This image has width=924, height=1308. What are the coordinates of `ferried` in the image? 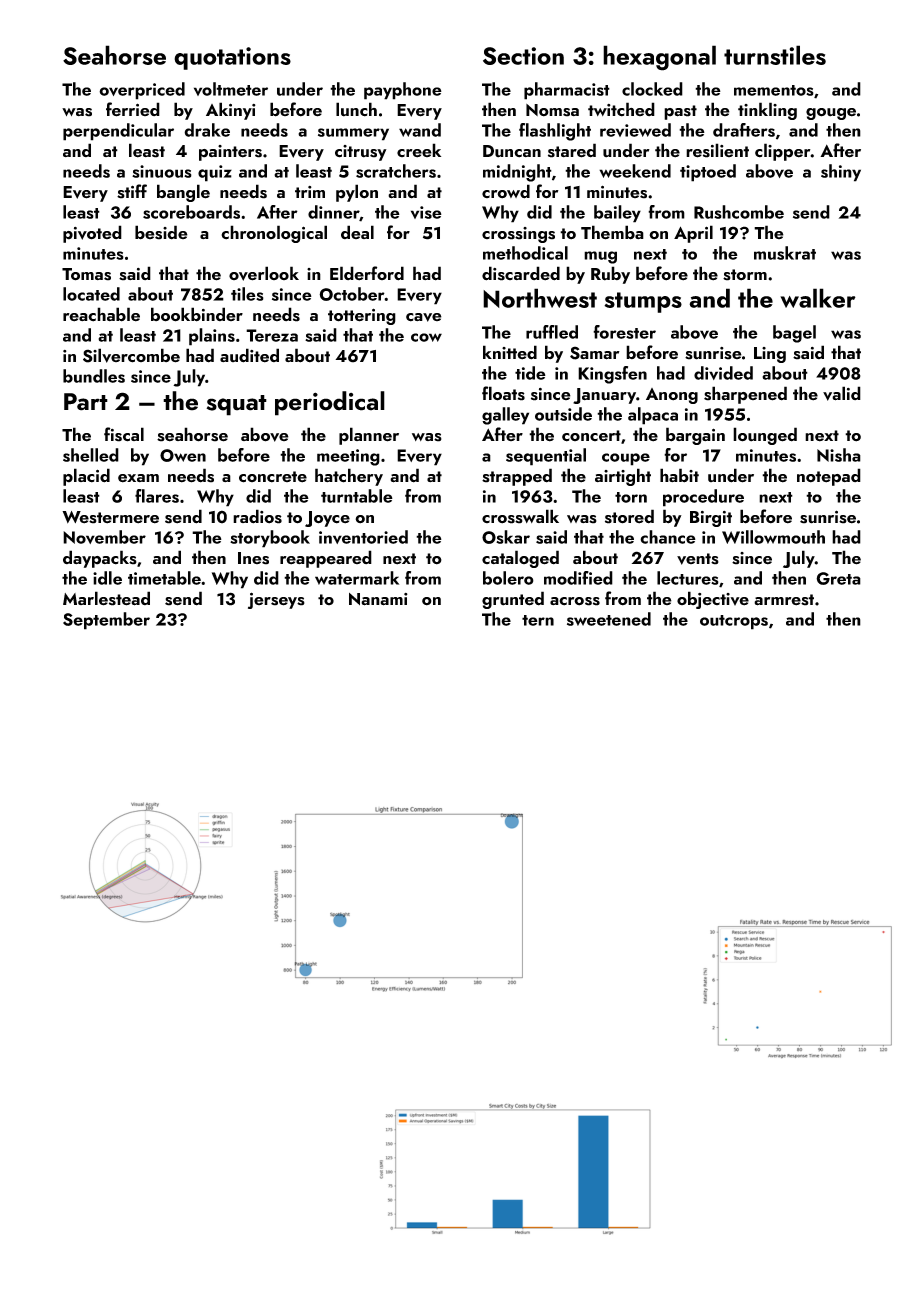 It's located at (133, 109).
